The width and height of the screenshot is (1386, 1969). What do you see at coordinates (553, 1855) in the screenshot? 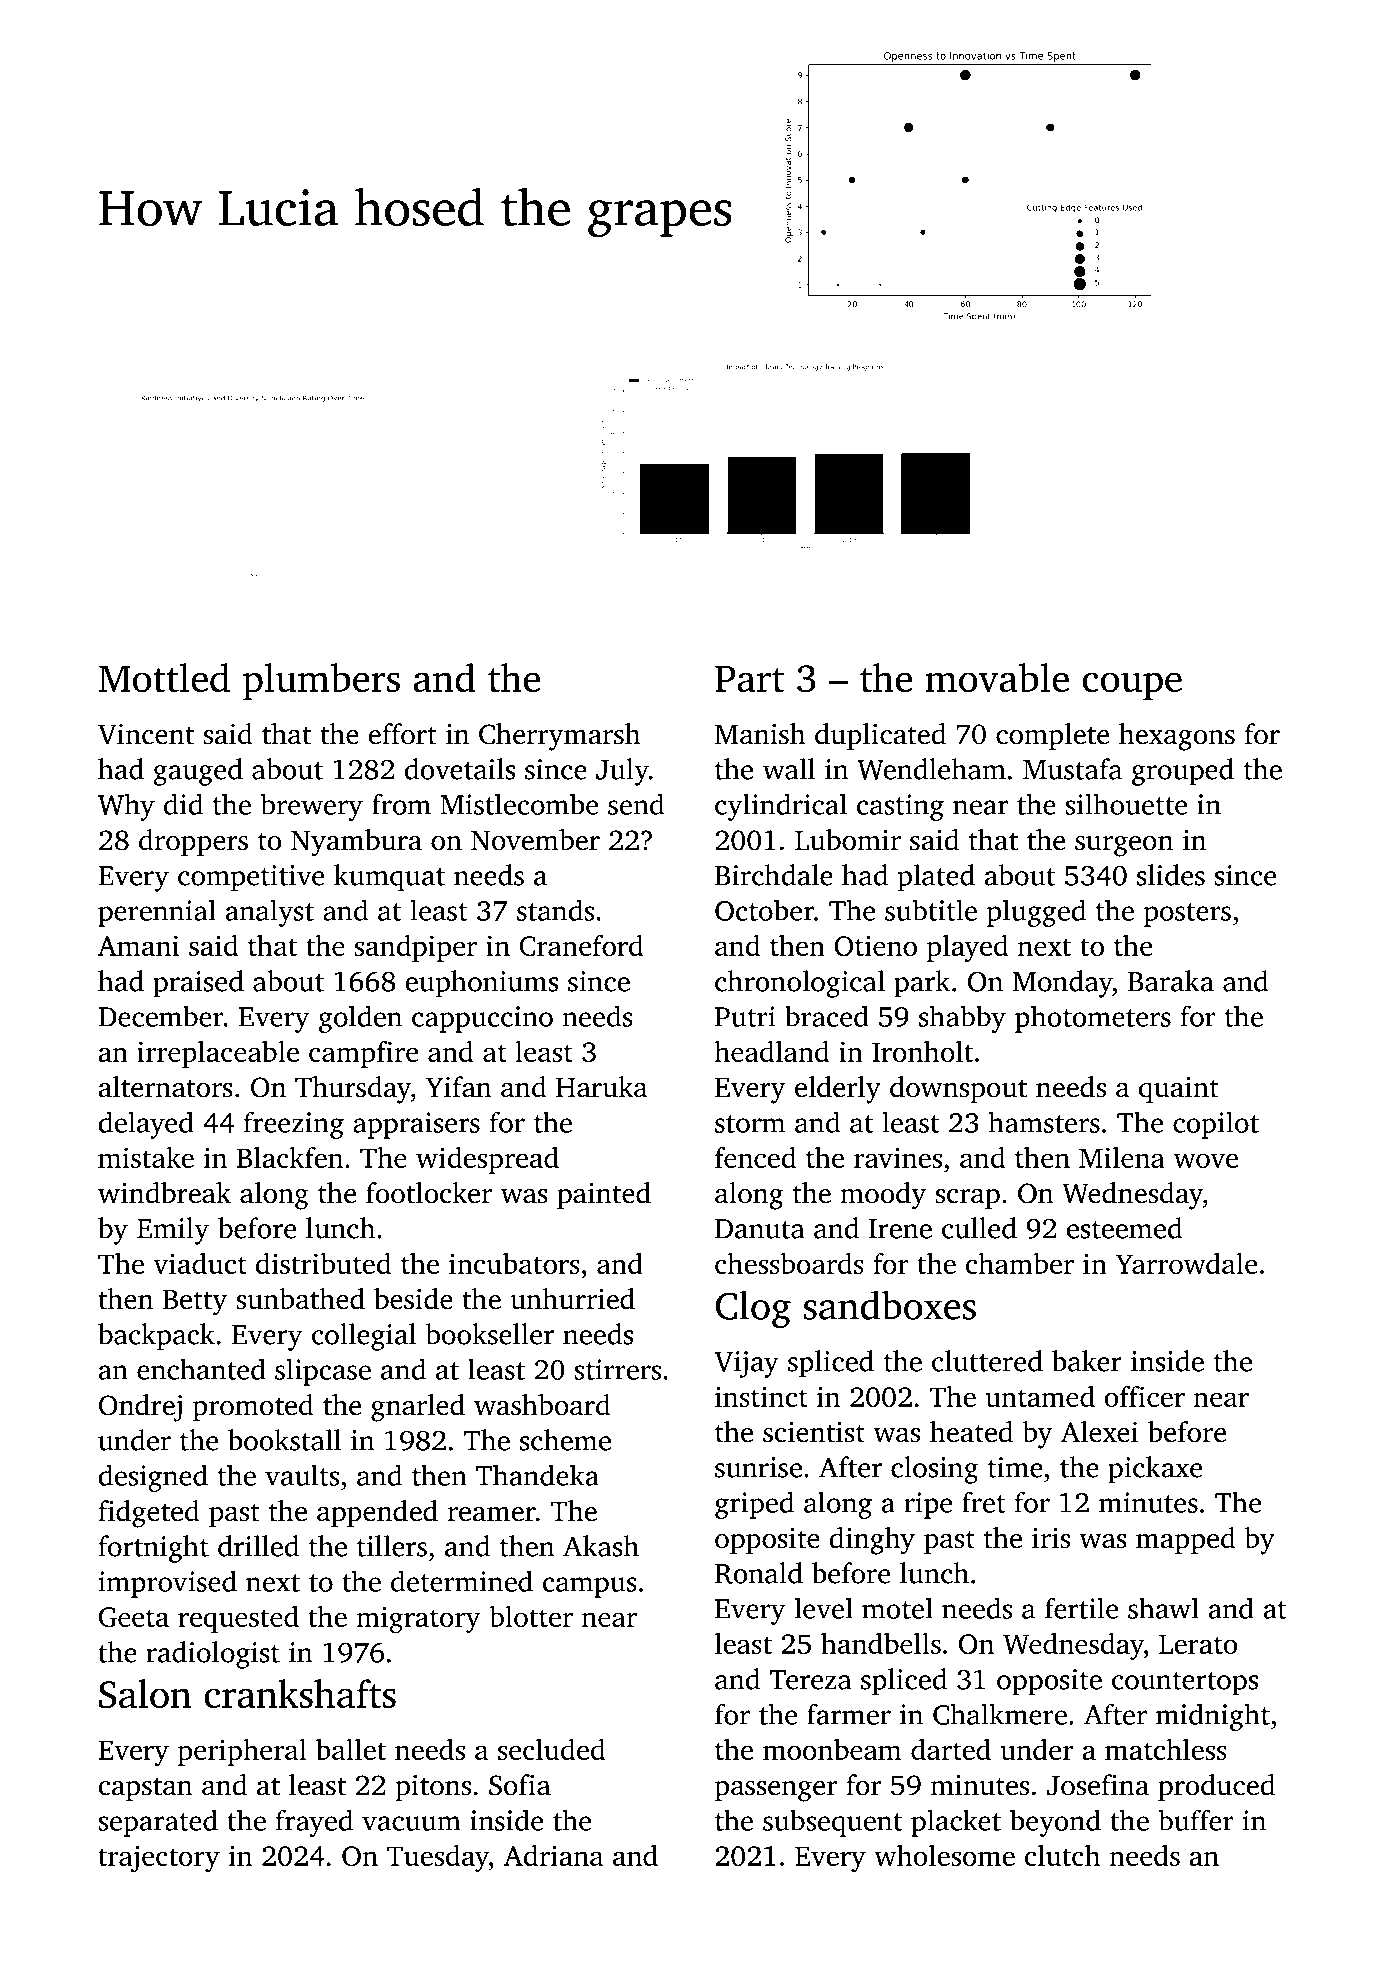
I see `Adriana` at bounding box center [553, 1855].
